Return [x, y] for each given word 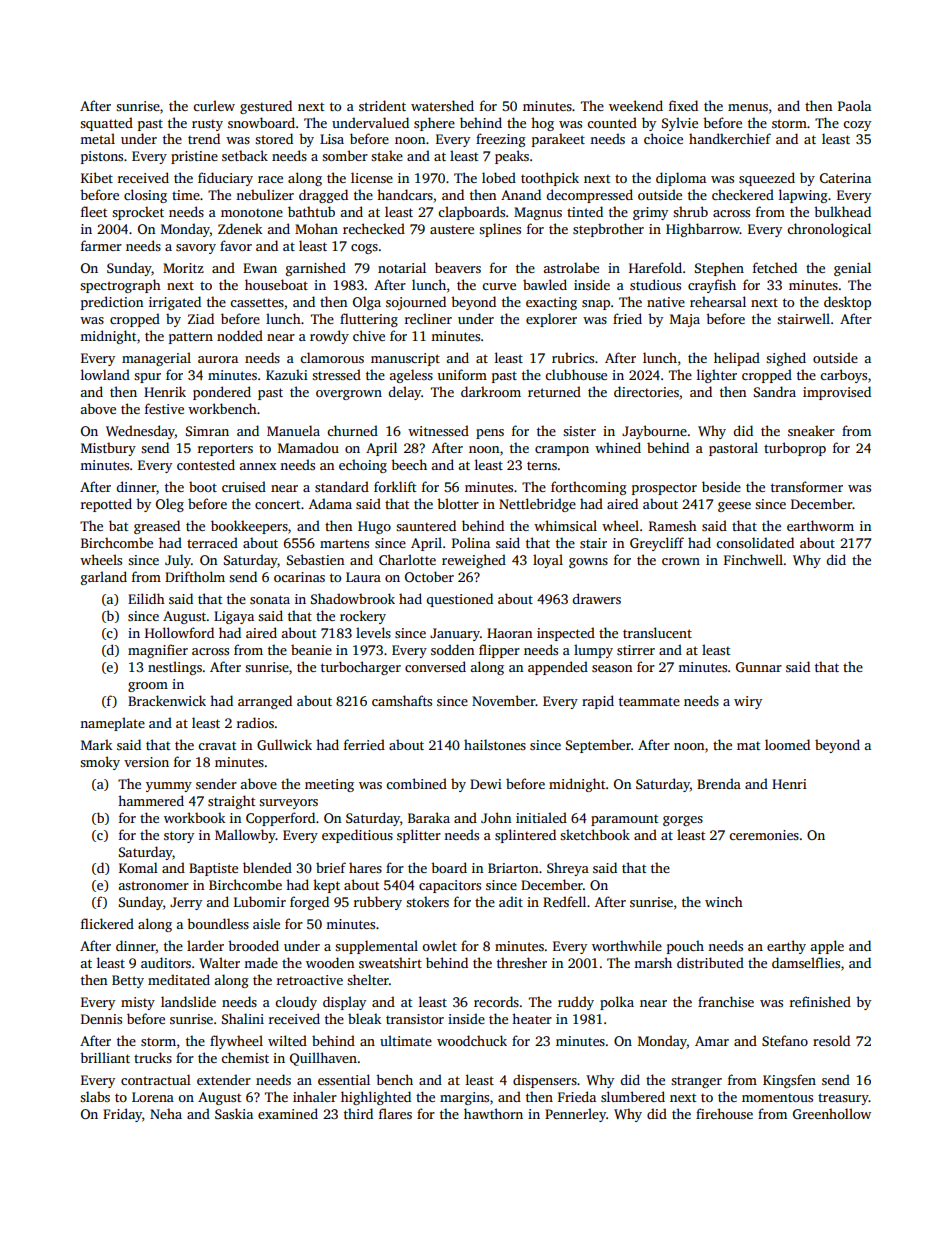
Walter [219, 962]
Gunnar [759, 667]
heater [532, 1018]
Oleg [170, 505]
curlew [214, 105]
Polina [471, 542]
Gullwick [284, 744]
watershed [442, 105]
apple [827, 947]
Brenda [719, 783]
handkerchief [730, 138]
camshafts [402, 700]
